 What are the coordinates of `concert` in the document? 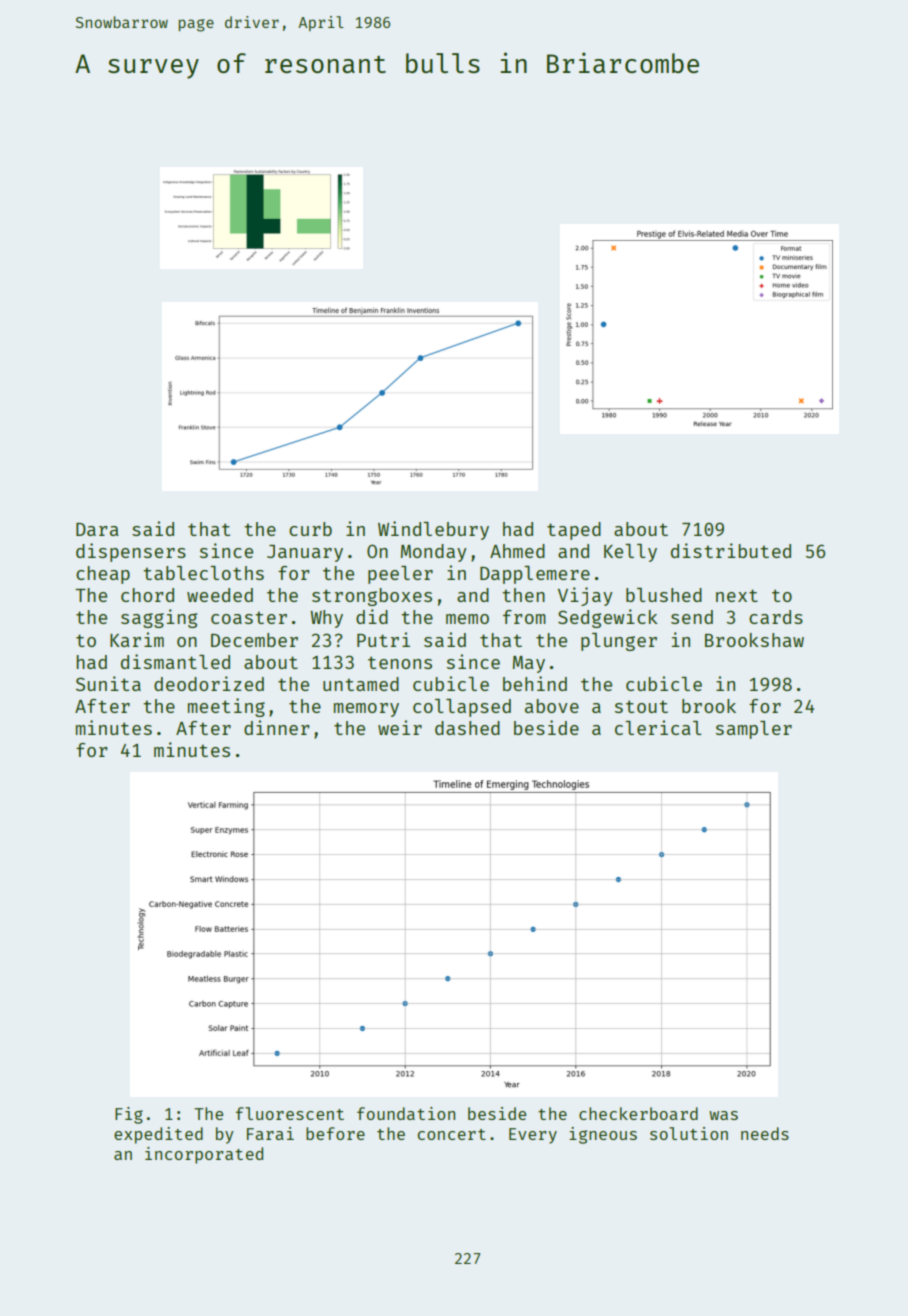 It's located at (451, 1134).
